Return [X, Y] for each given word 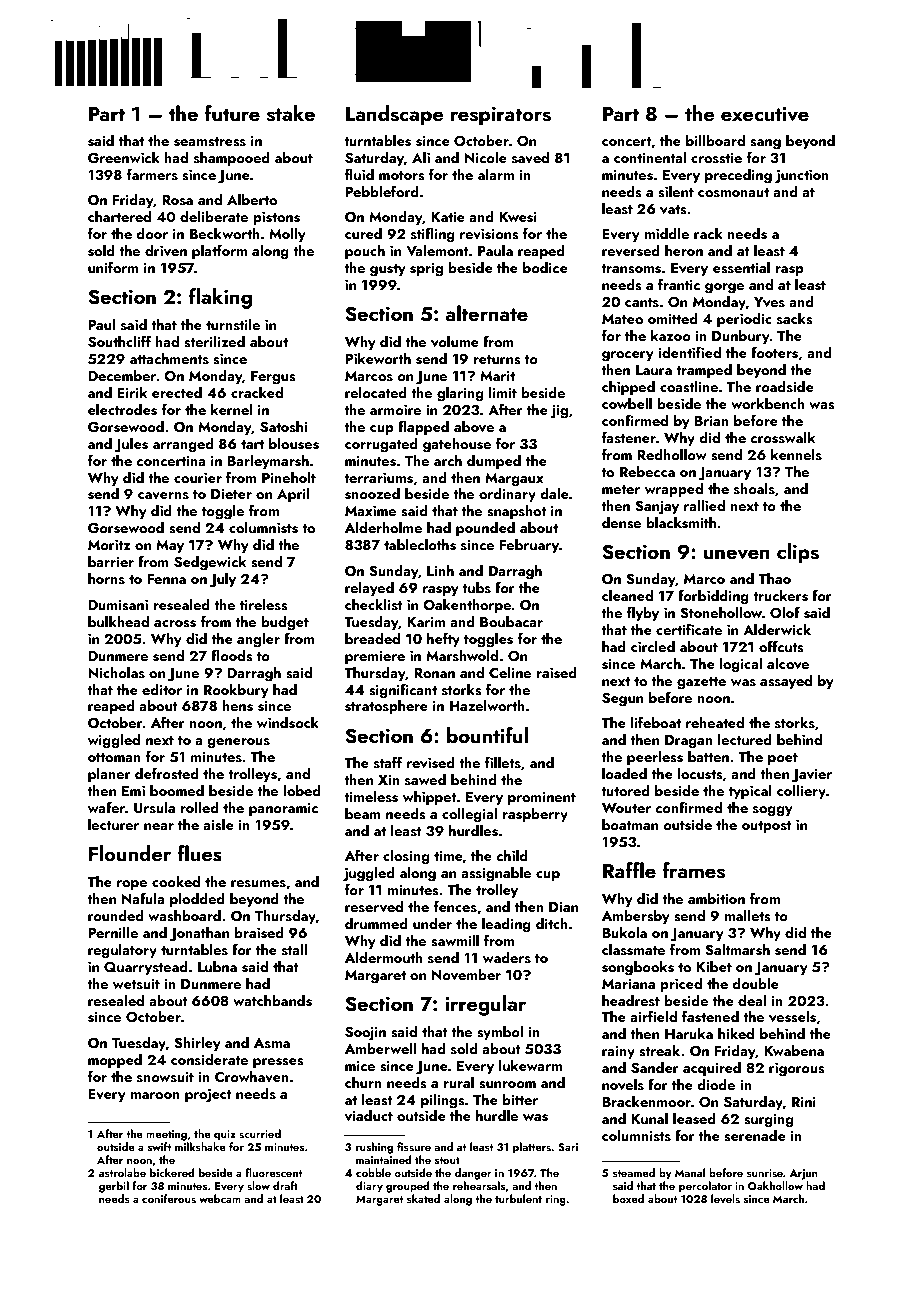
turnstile [233, 325]
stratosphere [386, 707]
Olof [785, 612]
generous [238, 743]
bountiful [487, 735]
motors [402, 176]
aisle [218, 825]
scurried [260, 1133]
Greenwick [124, 158]
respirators [501, 116]
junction [802, 177]
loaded [624, 773]
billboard [715, 140]
